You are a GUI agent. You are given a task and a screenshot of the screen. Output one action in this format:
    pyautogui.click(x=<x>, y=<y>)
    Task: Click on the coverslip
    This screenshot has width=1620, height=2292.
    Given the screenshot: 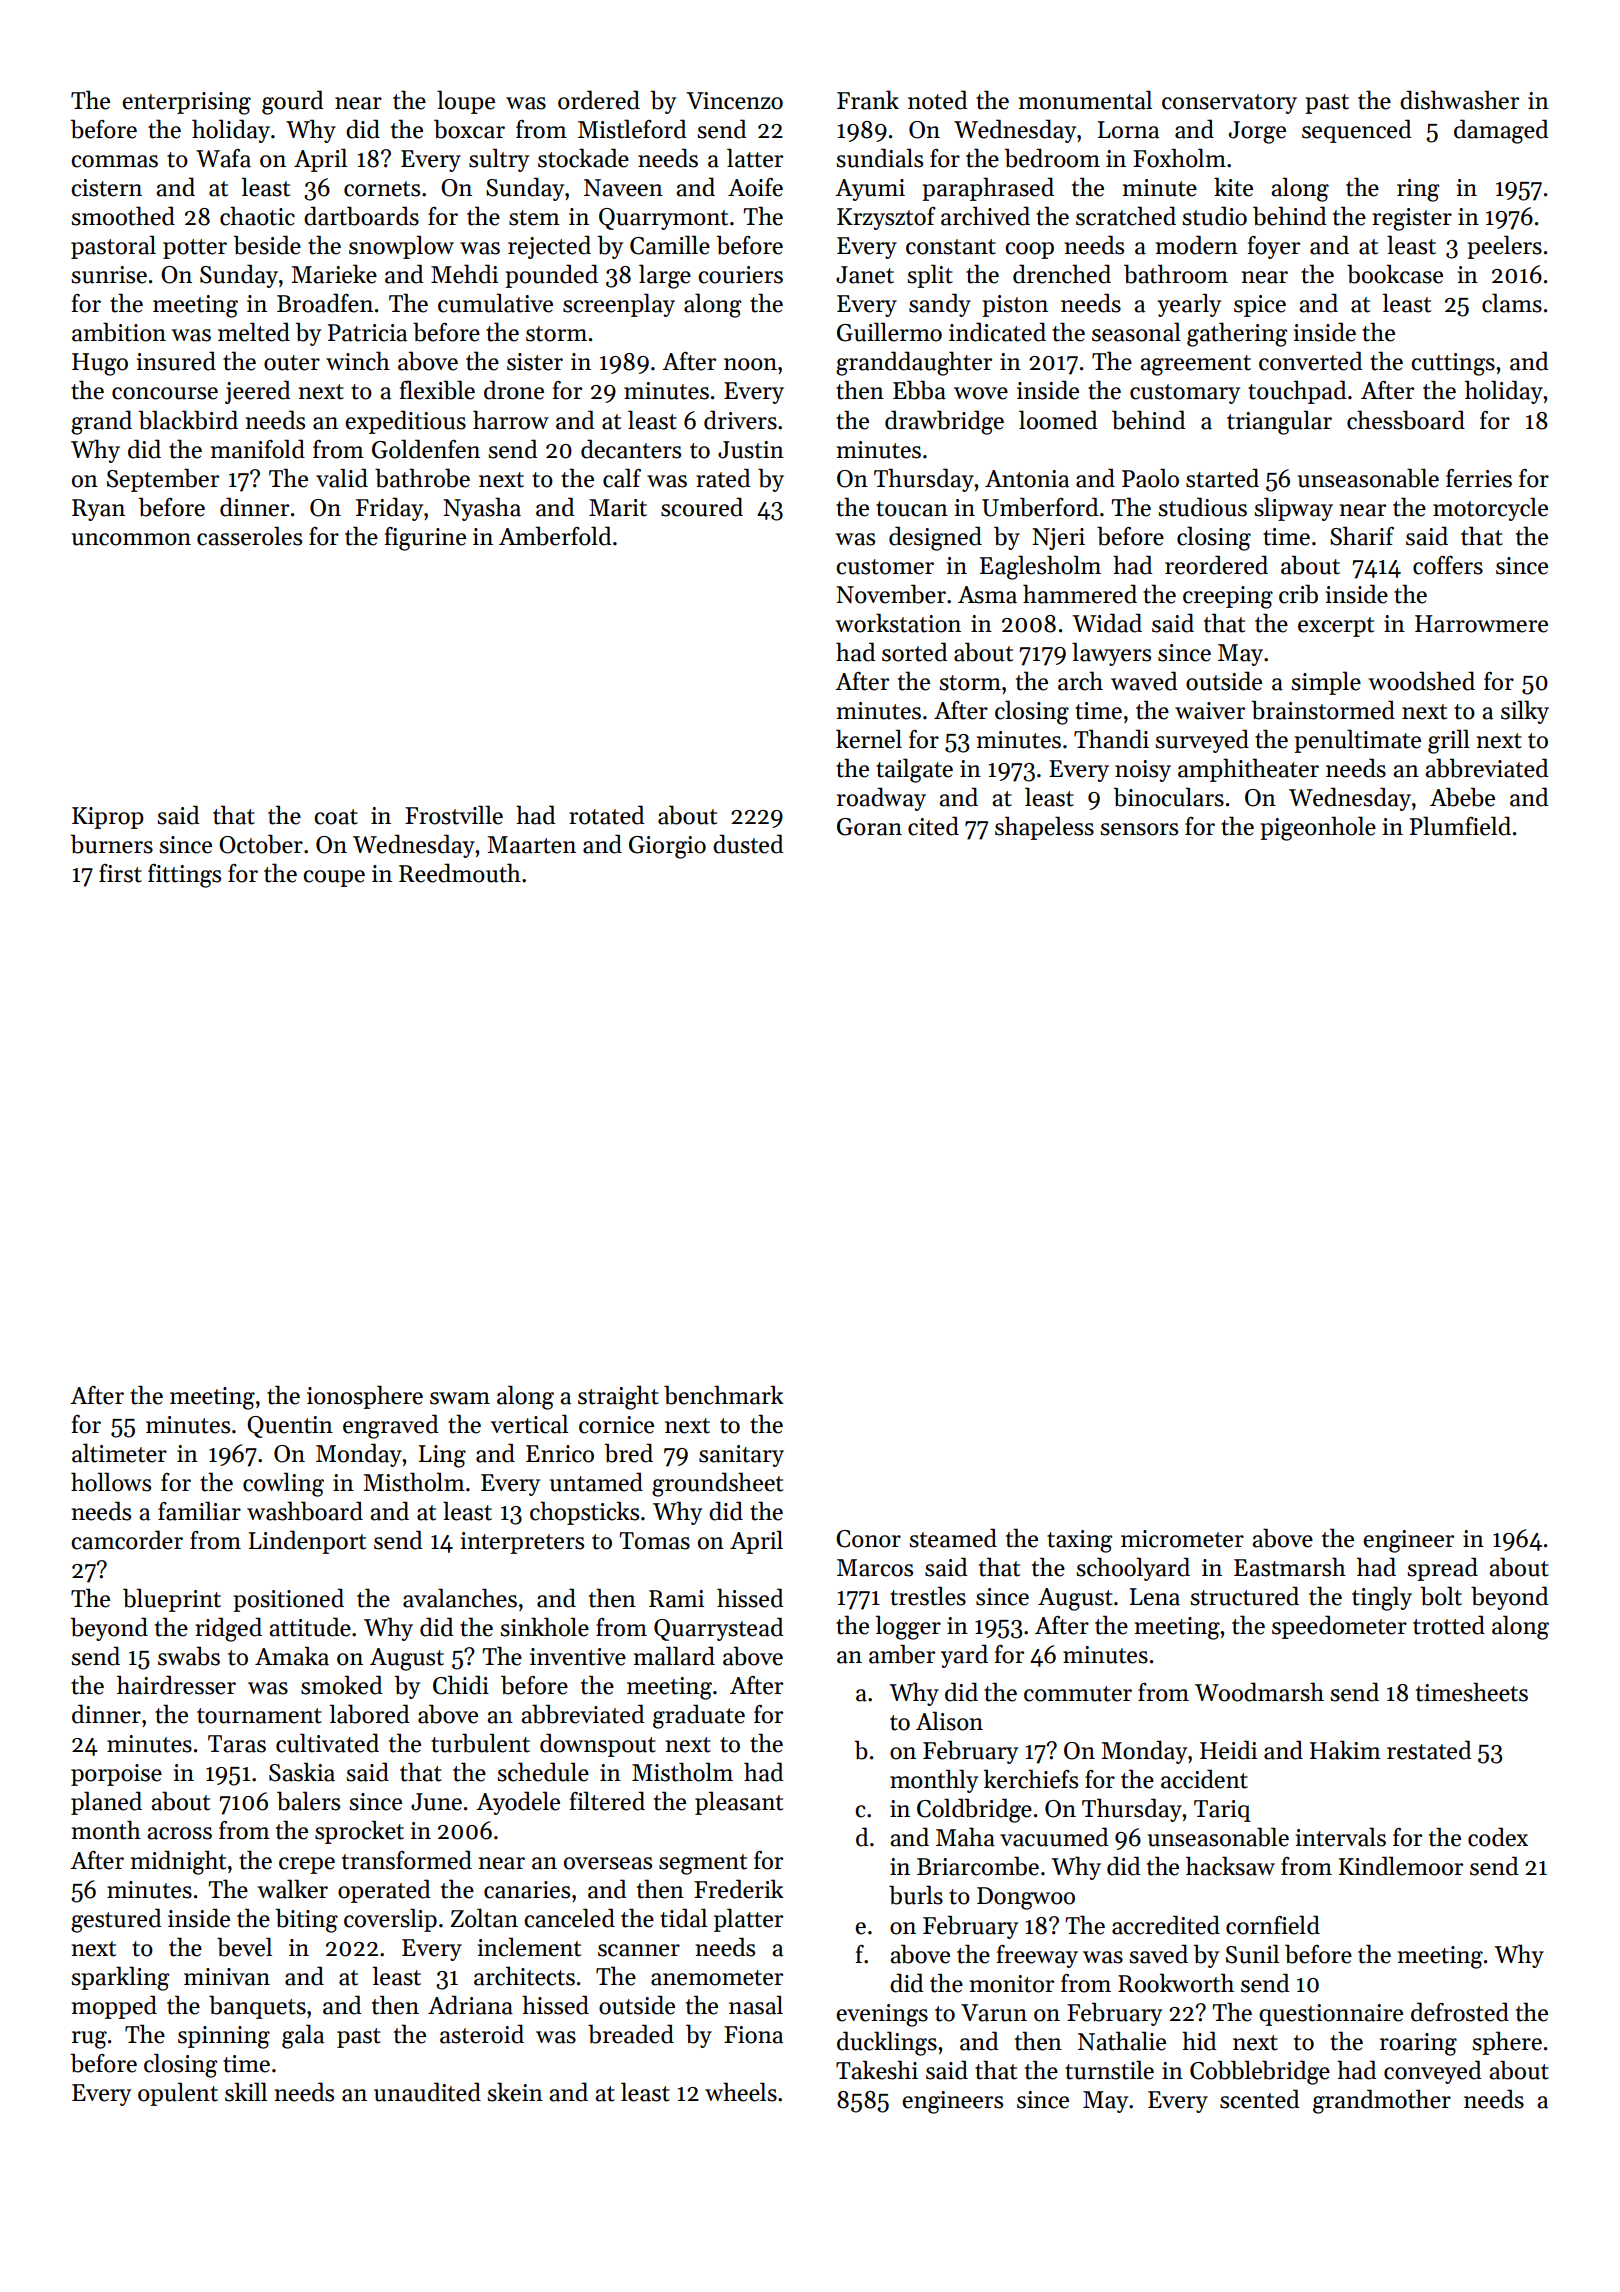 What is the action you would take?
    pyautogui.click(x=390, y=1920)
